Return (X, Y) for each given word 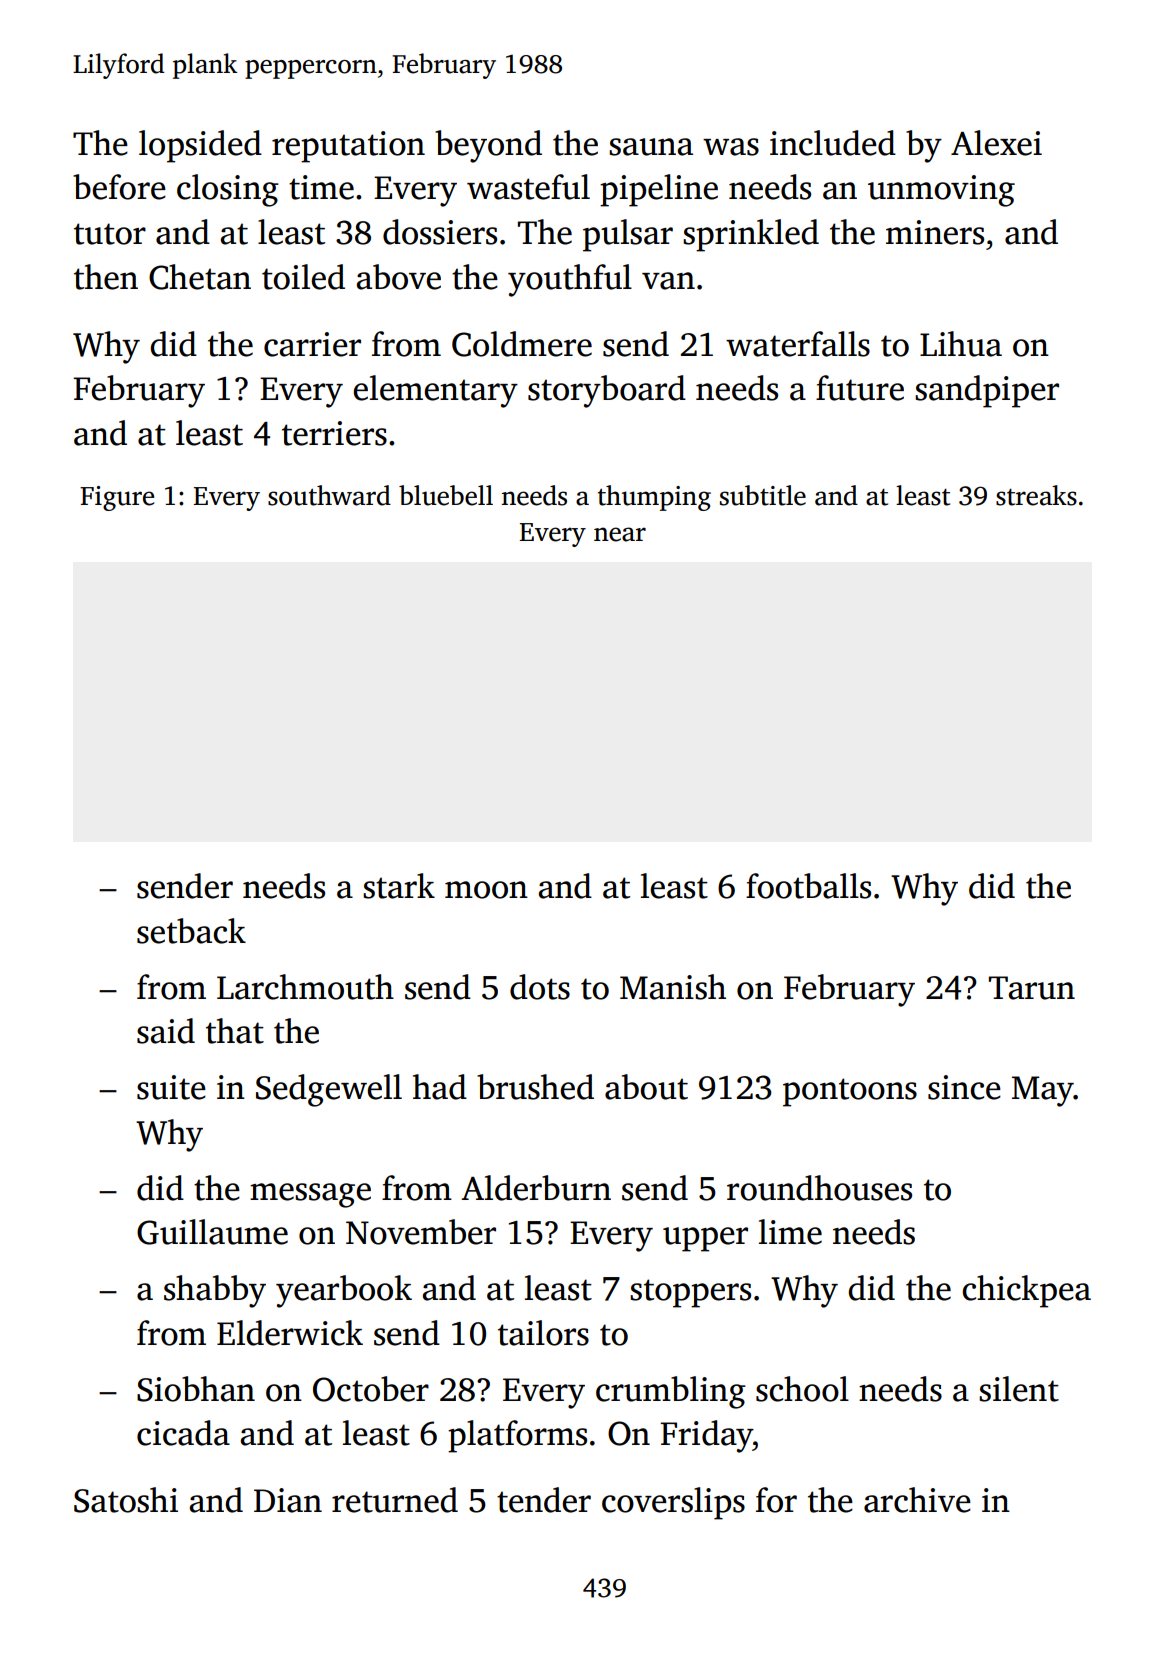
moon (486, 890)
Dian (288, 1500)
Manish (673, 987)
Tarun (1032, 988)
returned (395, 1500)
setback (191, 931)
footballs (808, 886)
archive (917, 1500)
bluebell (446, 495)
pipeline (659, 190)
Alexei (996, 143)
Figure (117, 498)
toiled (303, 277)
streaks (1036, 495)
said (166, 1031)
